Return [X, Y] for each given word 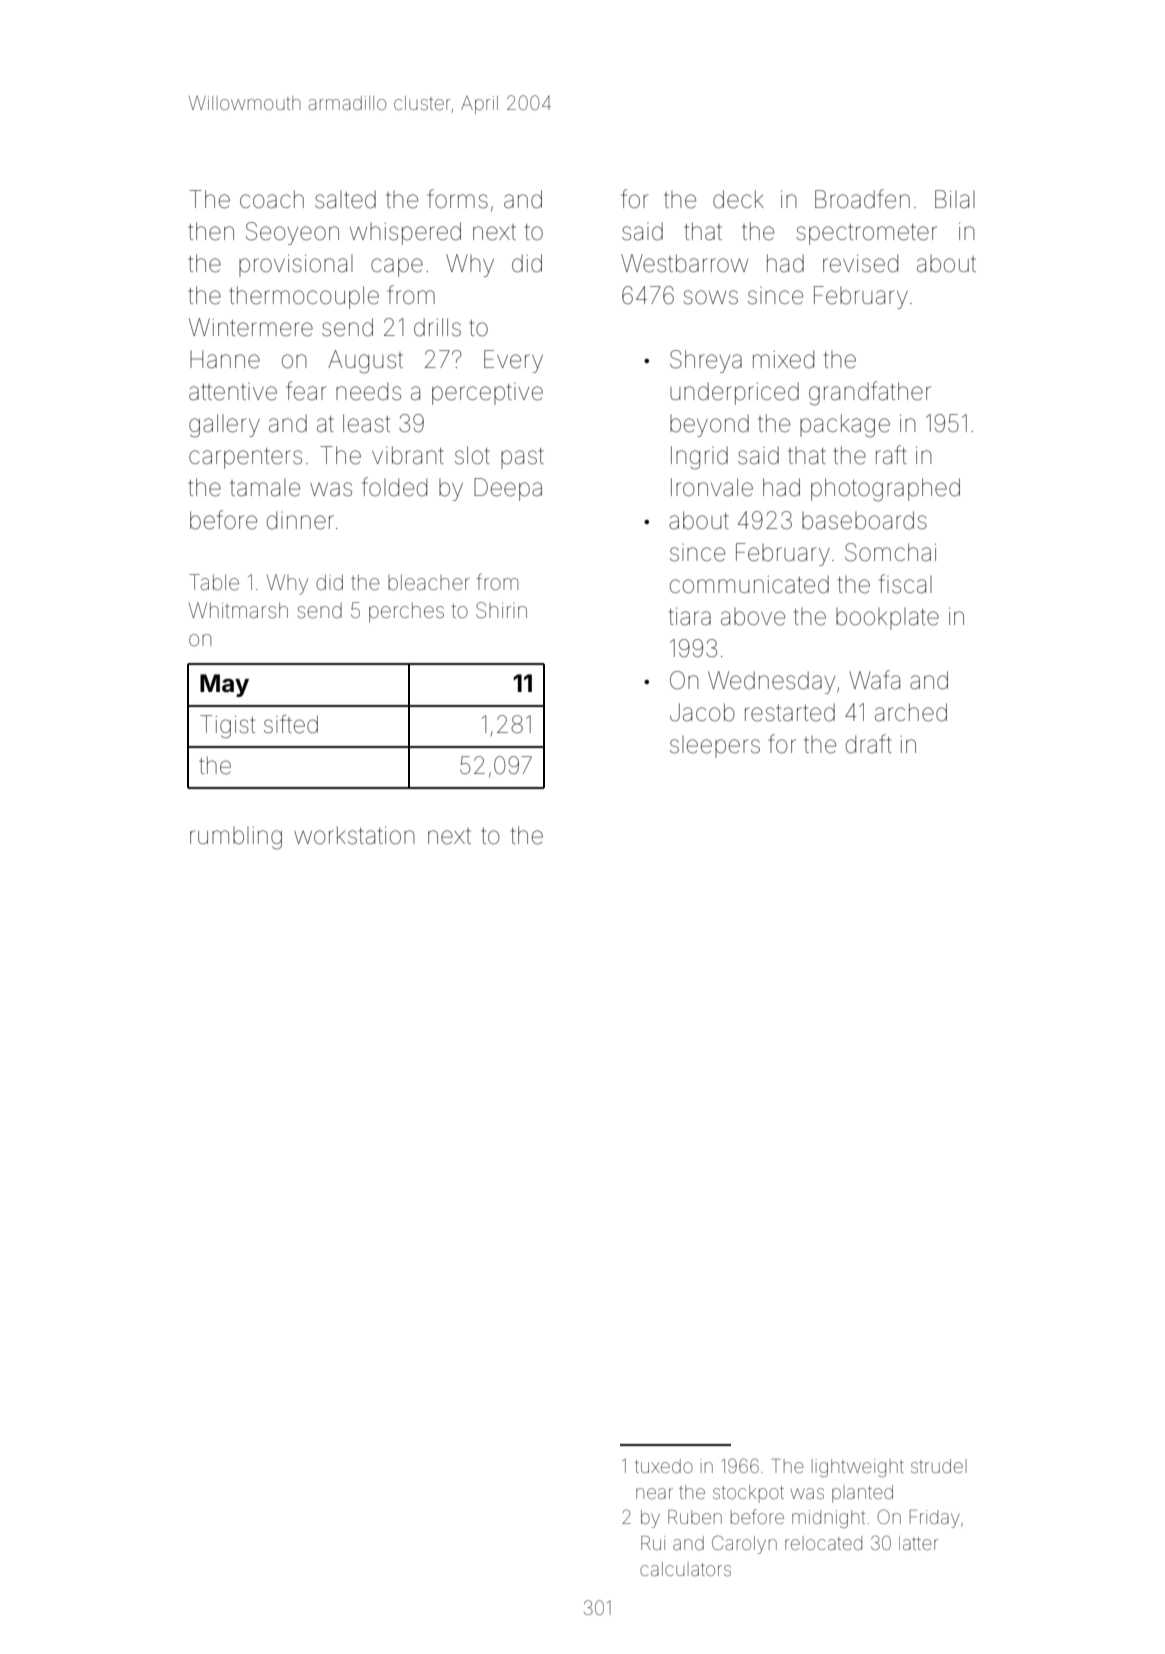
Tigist [227, 726]
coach [272, 199]
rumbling [236, 838]
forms [457, 199]
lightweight [858, 1468]
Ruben [695, 1517]
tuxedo [664, 1466]
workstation [354, 835]
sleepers [715, 747]
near [654, 1493]
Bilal [955, 199]
